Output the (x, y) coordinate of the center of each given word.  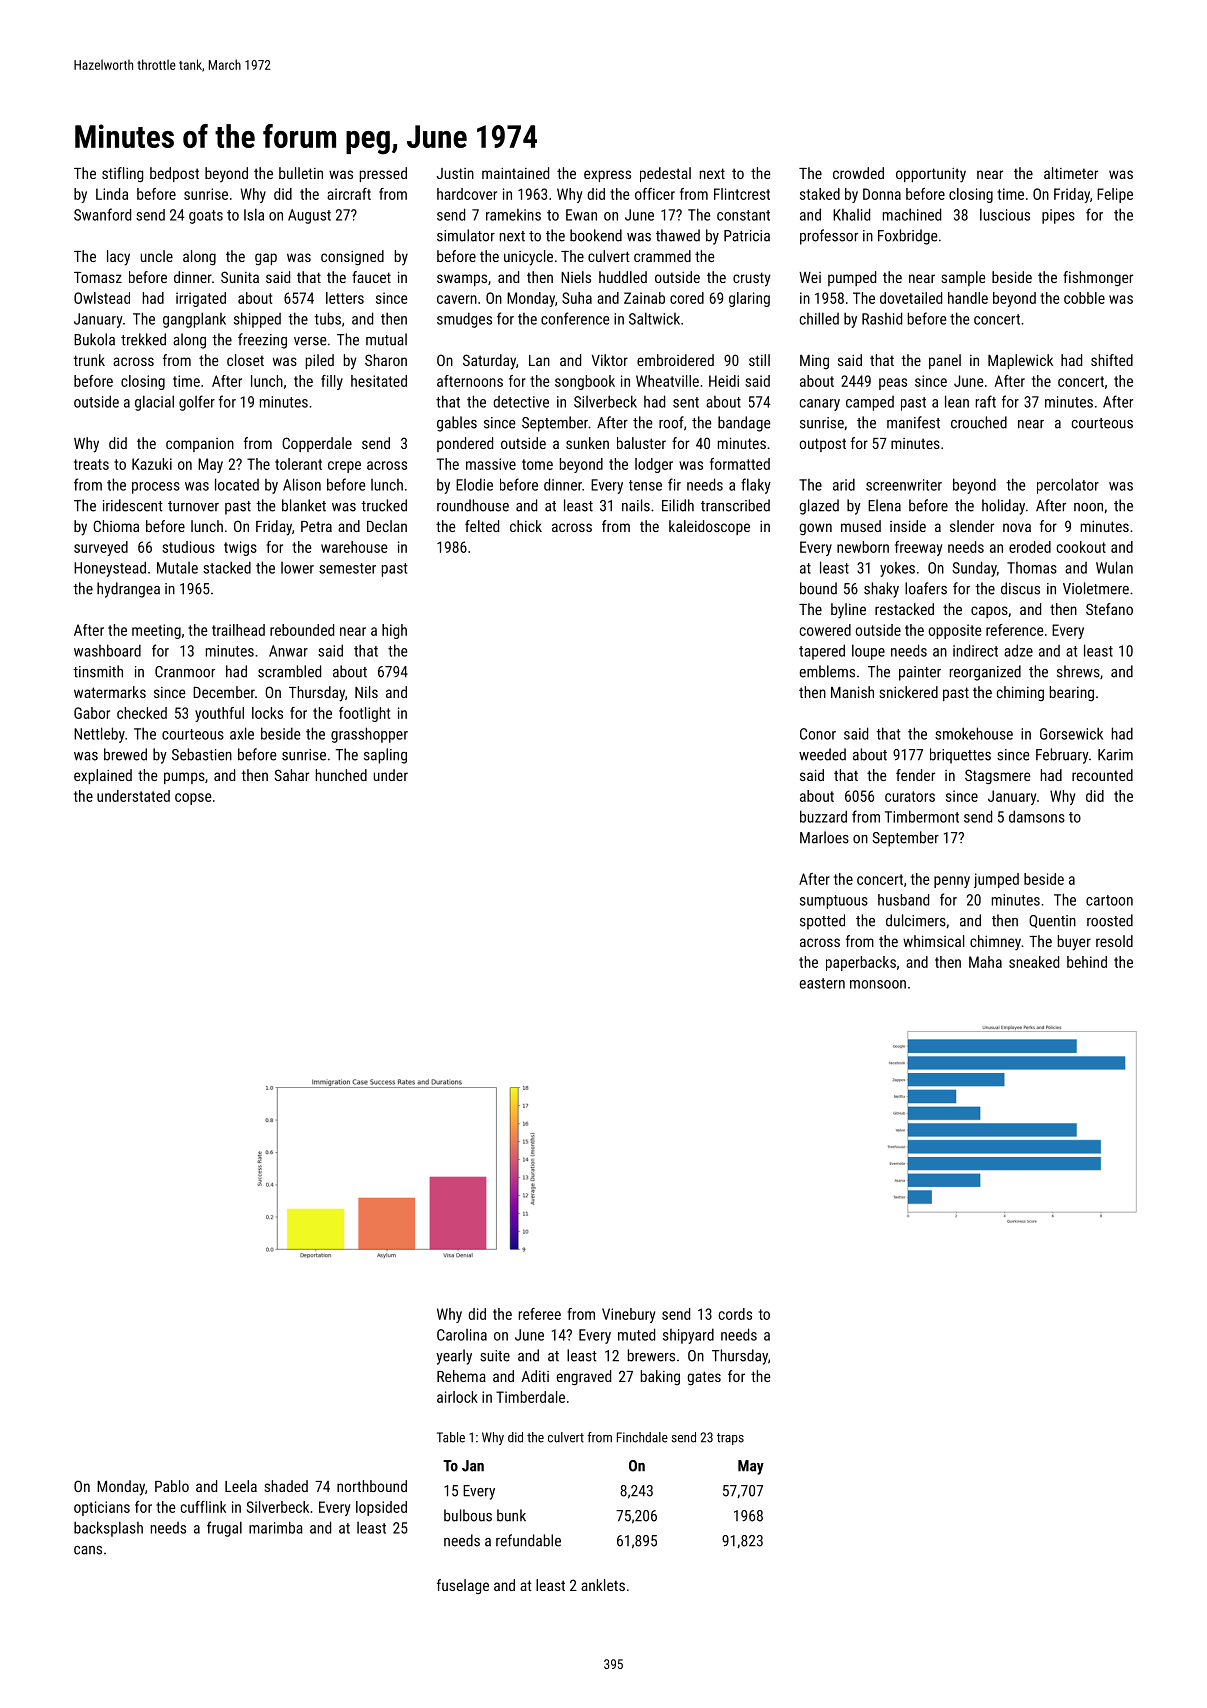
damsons (1037, 816)
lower (297, 568)
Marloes (824, 837)
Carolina (462, 1335)
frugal (224, 1529)
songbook (585, 382)
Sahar (291, 775)
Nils (366, 692)
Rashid (882, 318)
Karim (1115, 755)
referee (540, 1314)
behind (1087, 962)
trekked (143, 339)
